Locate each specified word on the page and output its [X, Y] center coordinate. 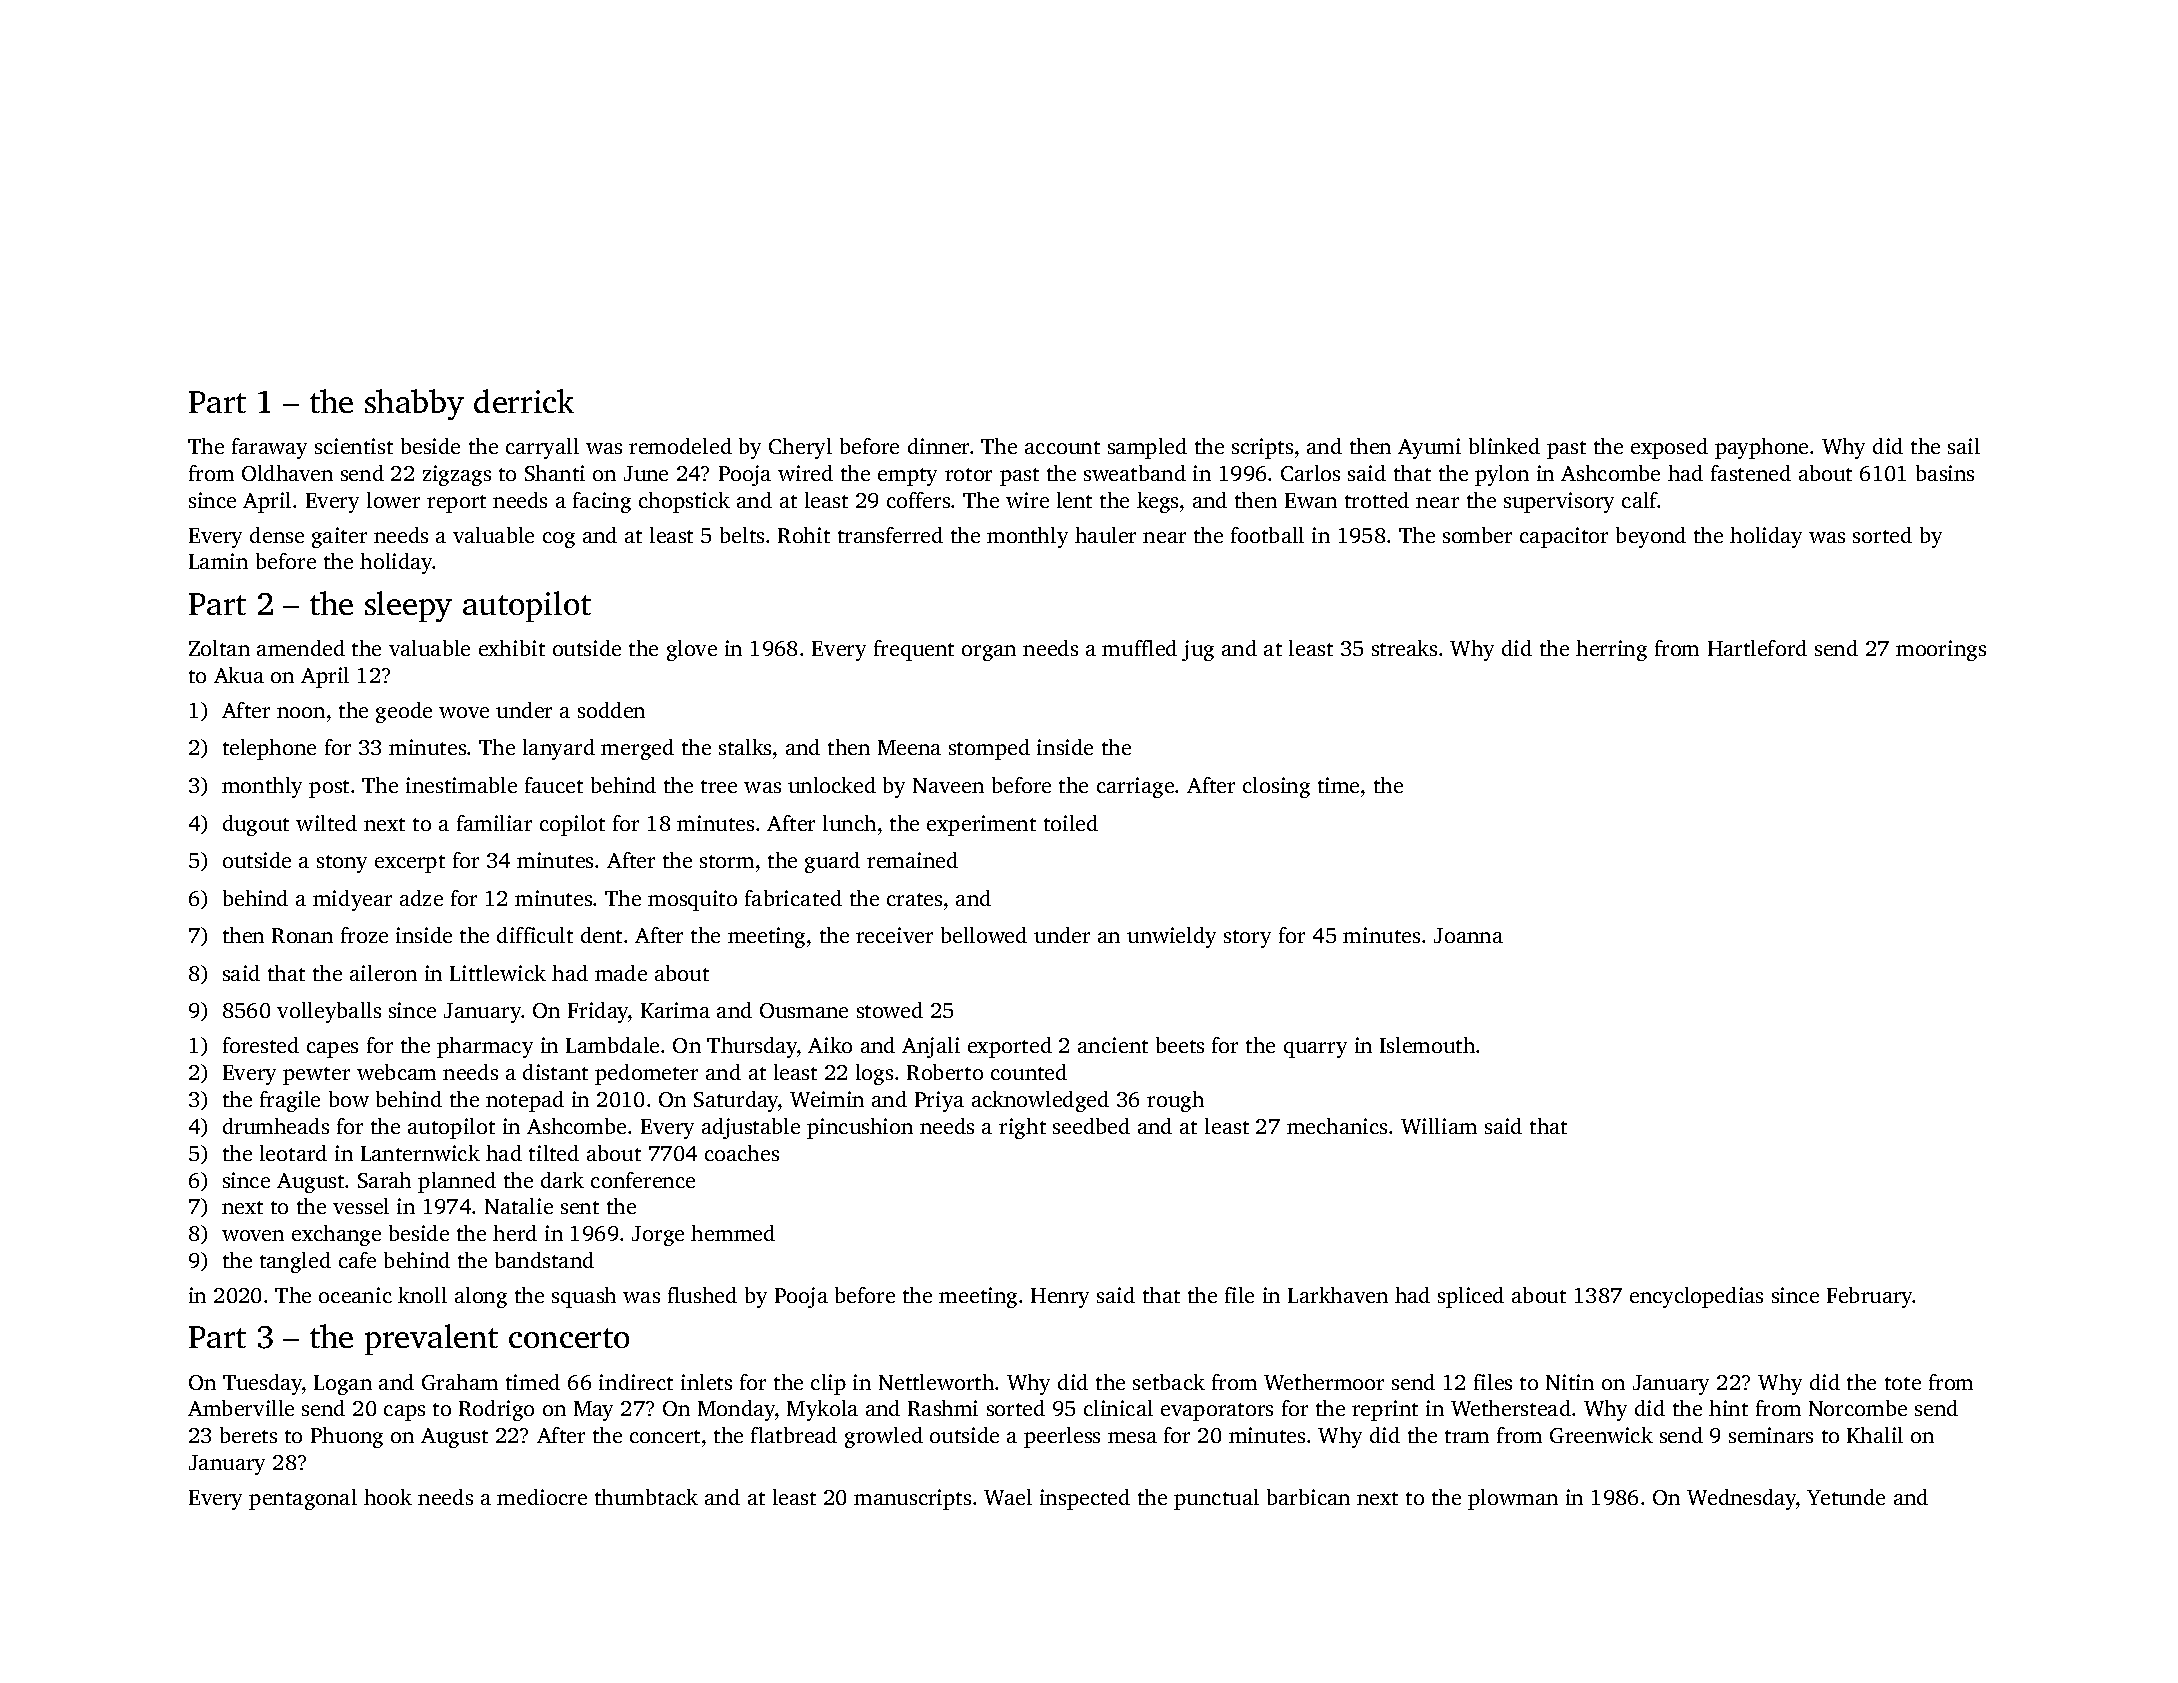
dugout [256, 825]
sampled [1147, 448]
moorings [1941, 650]
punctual [1216, 1499]
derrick [524, 401]
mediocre [542, 1497]
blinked [1504, 446]
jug [1198, 650]
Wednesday [1741, 1499]
